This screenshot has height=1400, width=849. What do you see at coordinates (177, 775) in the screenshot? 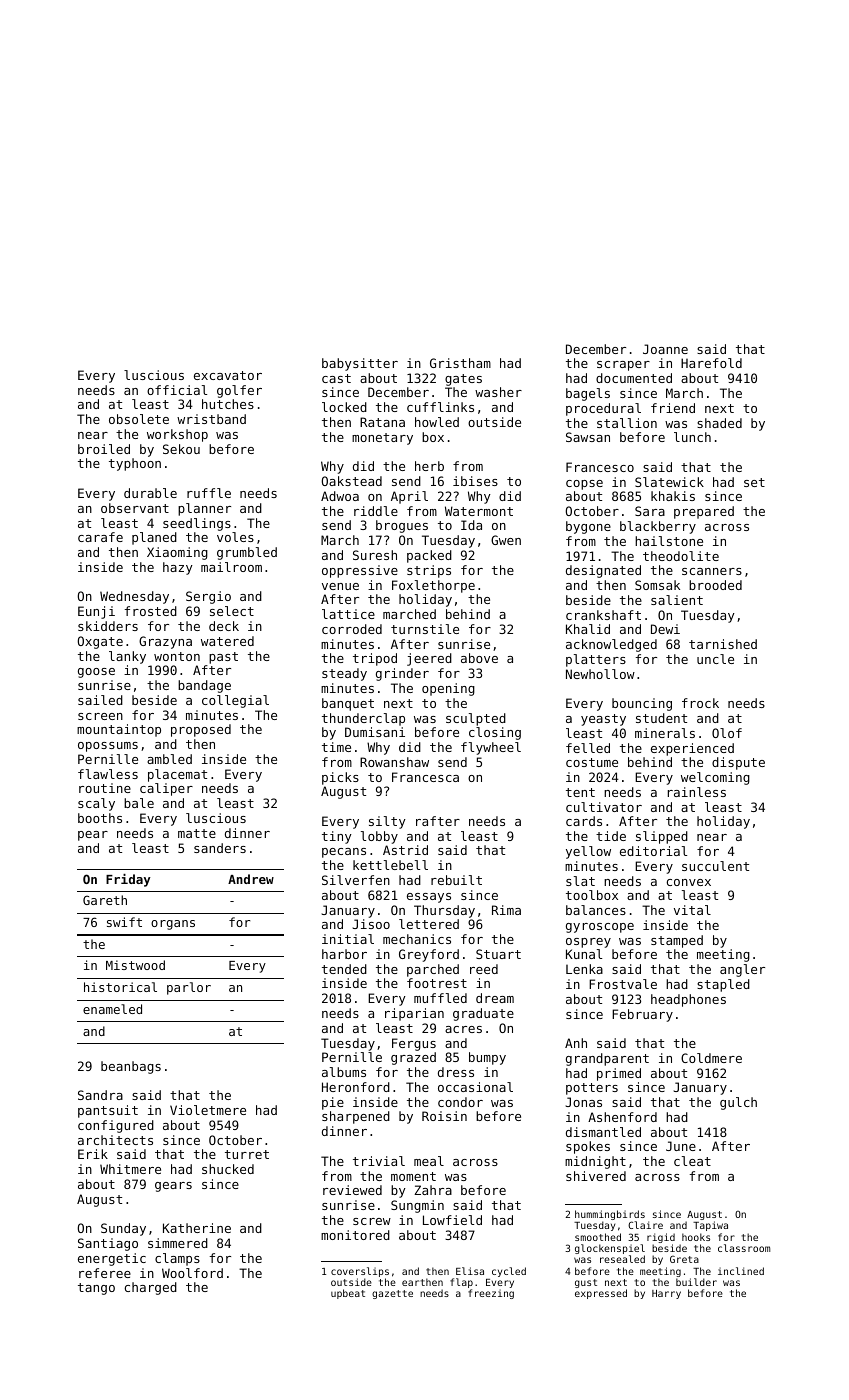
I see `placemat` at bounding box center [177, 775].
